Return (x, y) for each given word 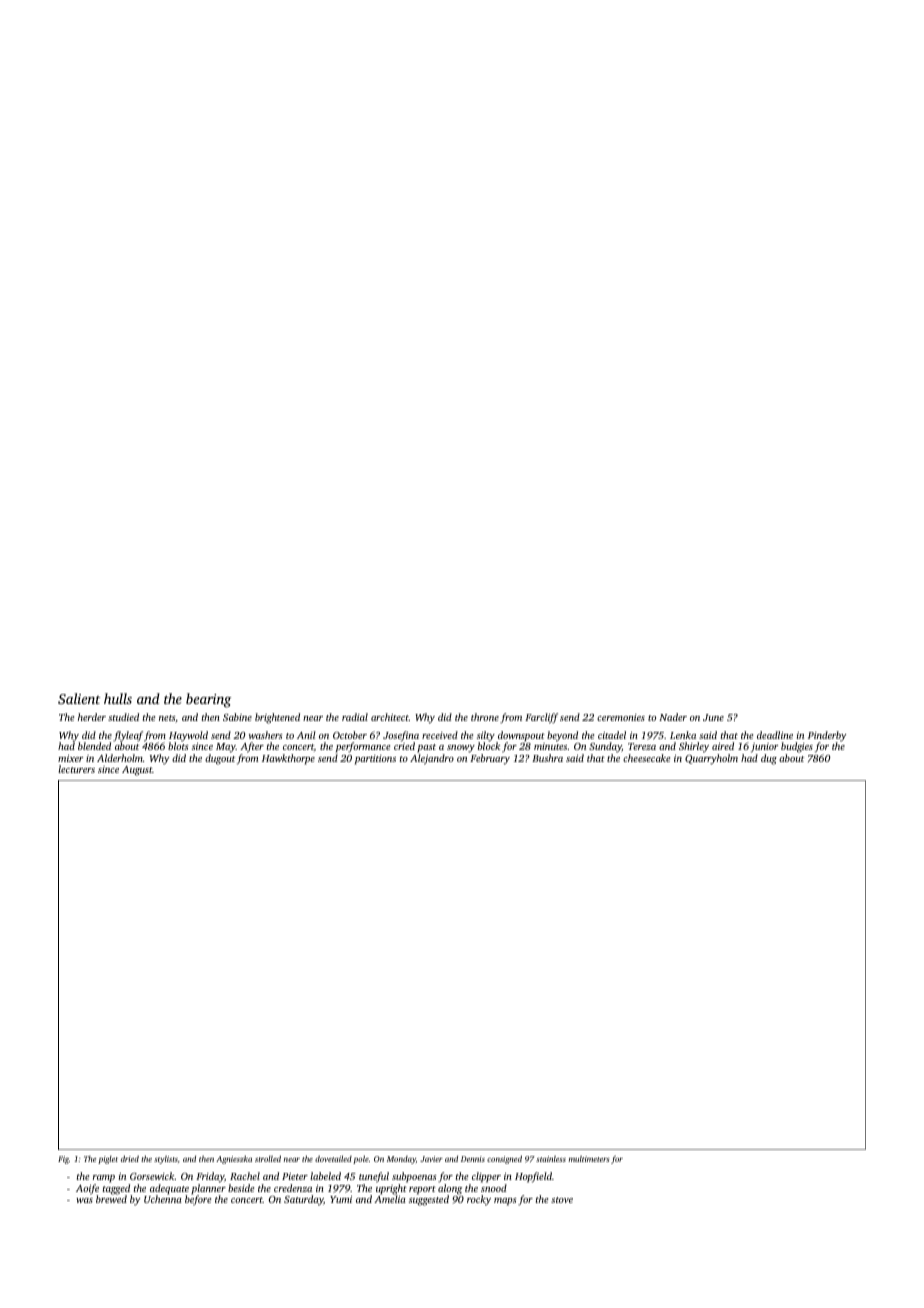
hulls (118, 698)
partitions (375, 760)
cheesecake (646, 758)
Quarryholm (711, 759)
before (198, 1200)
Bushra (547, 758)
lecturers (76, 769)
